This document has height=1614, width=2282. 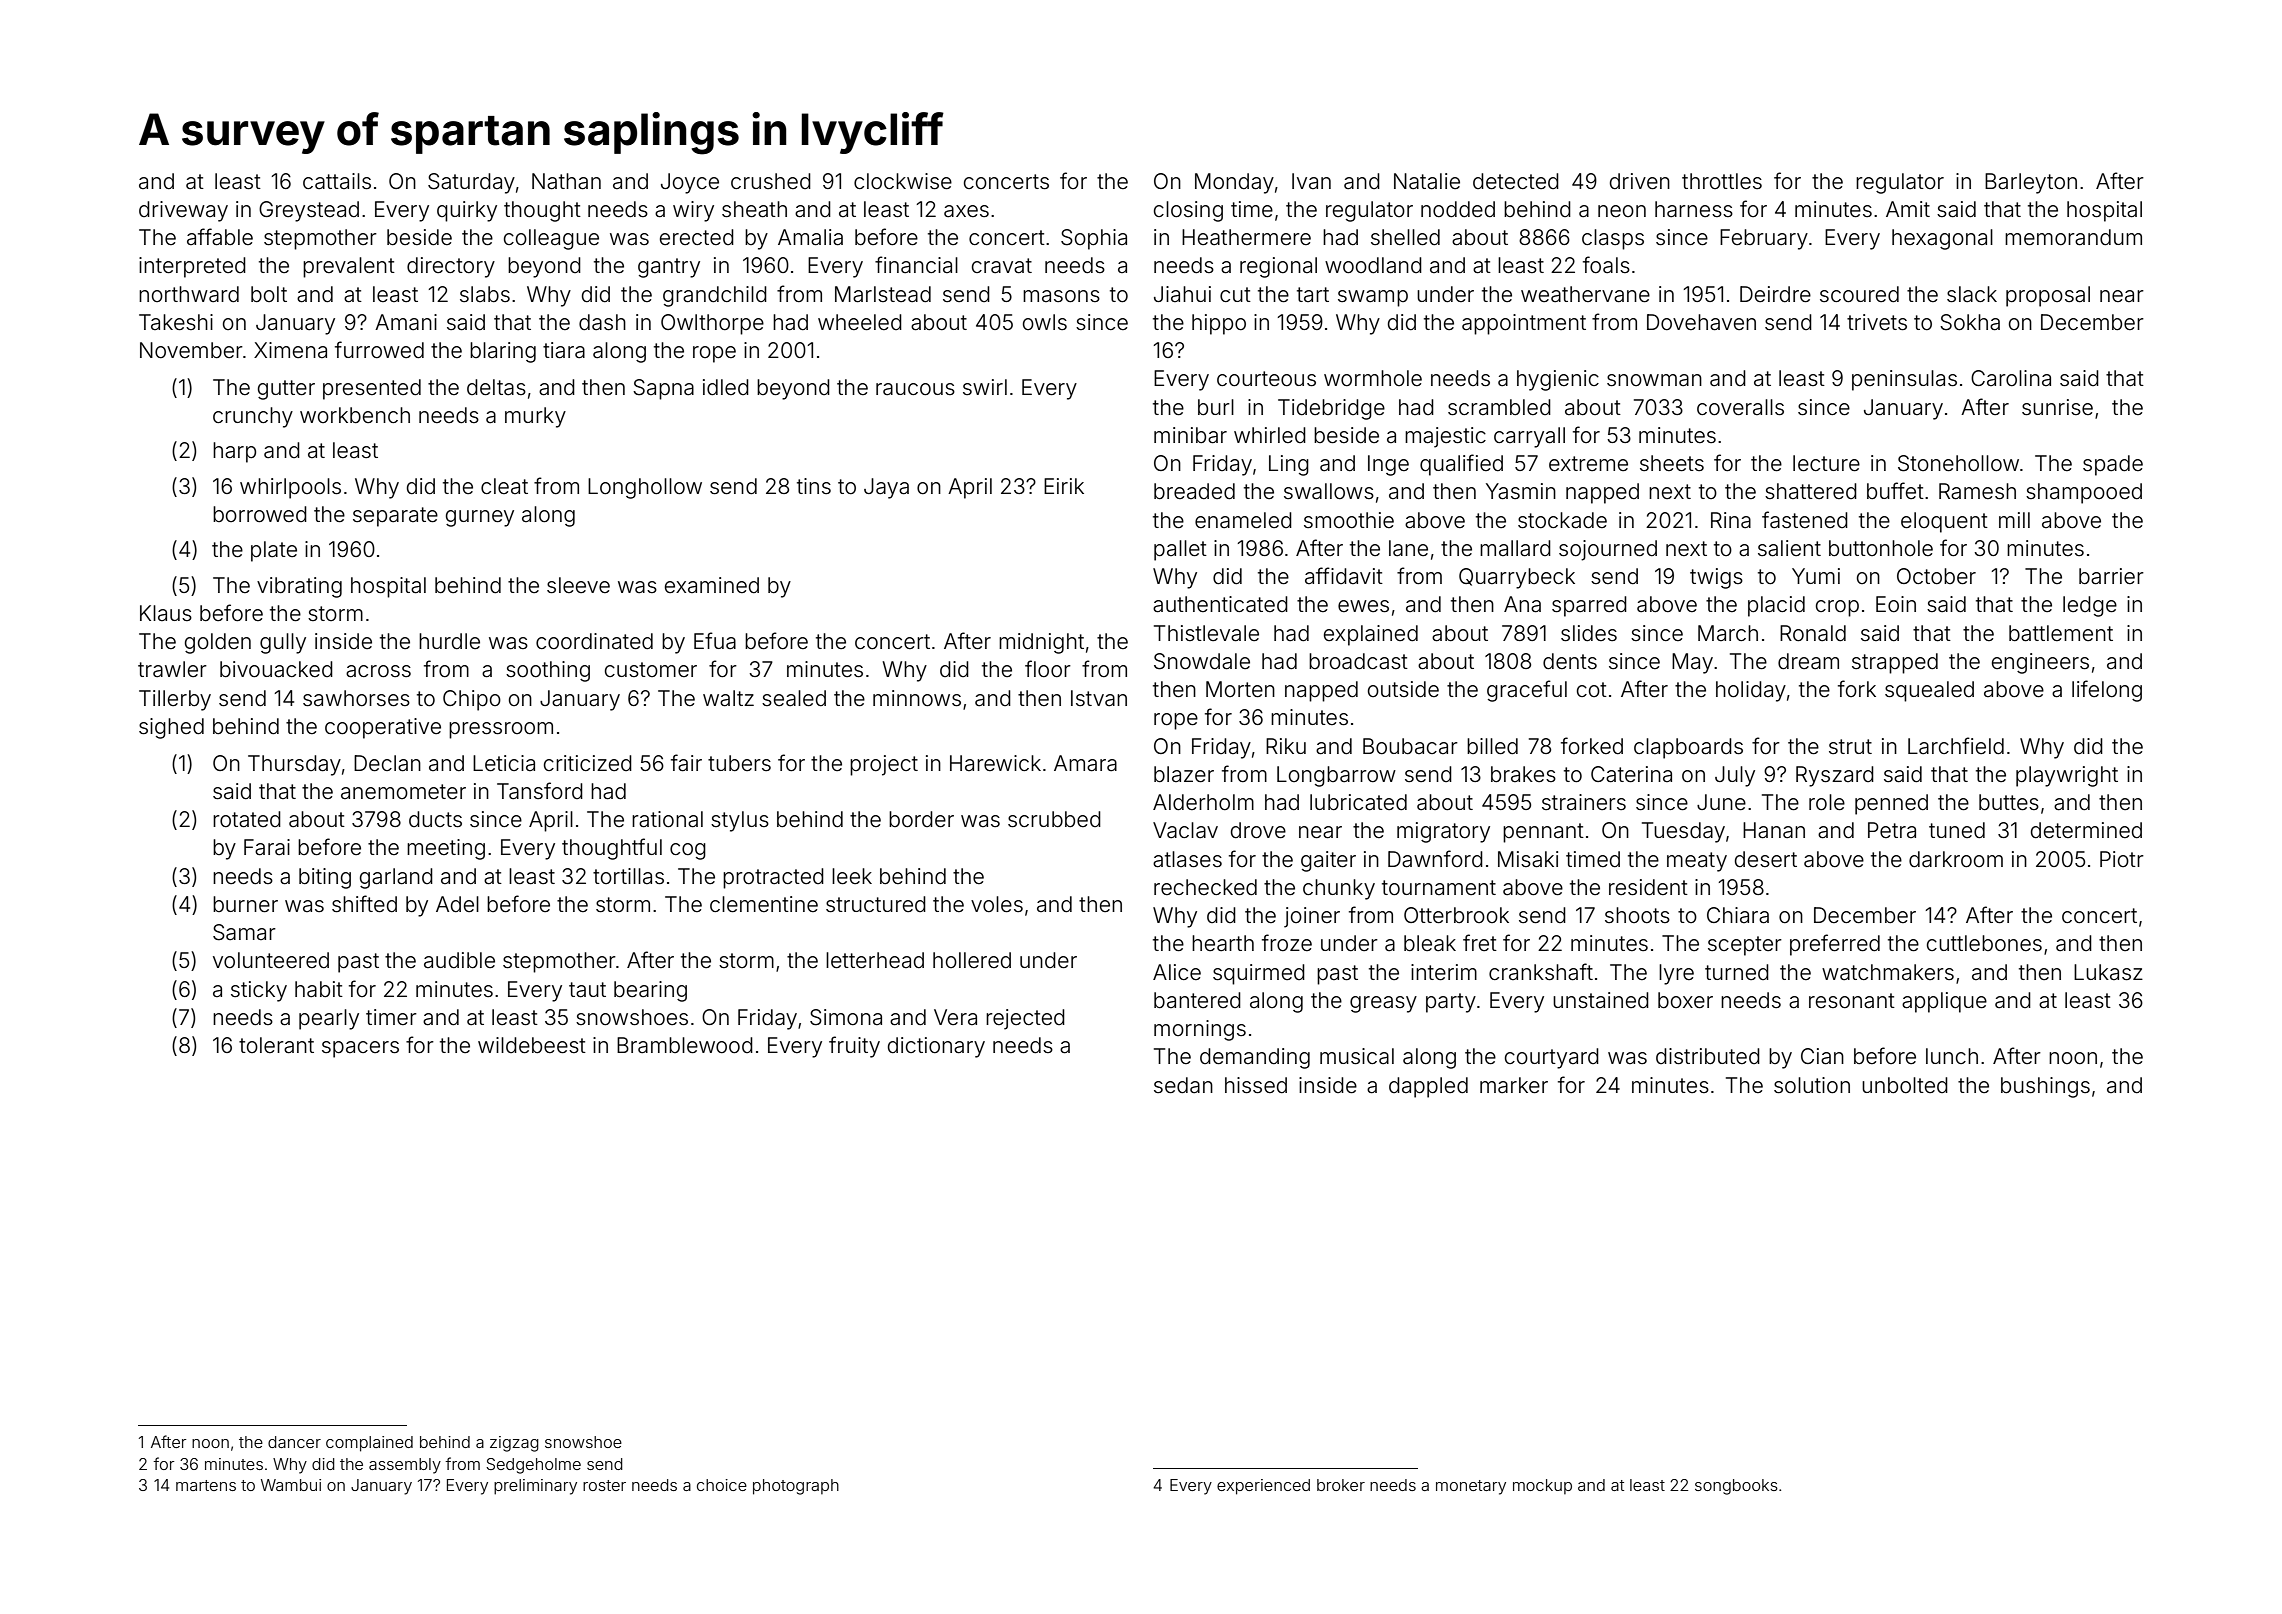 I want to click on colleague, so click(x=551, y=239).
